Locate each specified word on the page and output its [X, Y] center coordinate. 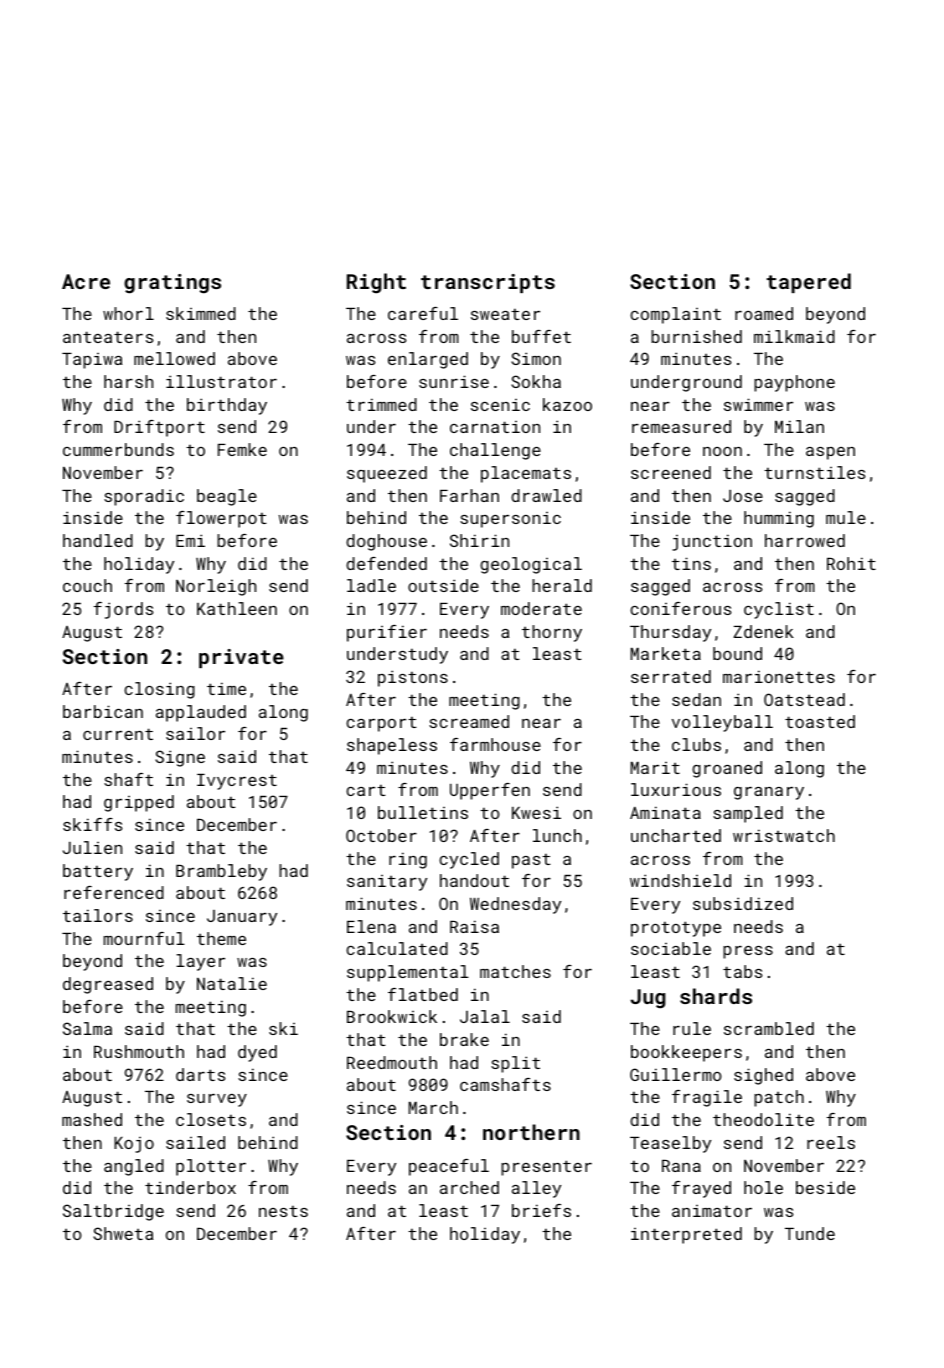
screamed [469, 721]
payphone [794, 383]
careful [423, 313]
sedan [696, 699]
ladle [371, 585]
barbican [103, 711]
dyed [257, 1053]
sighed [763, 1076]
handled [98, 540]
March [433, 1107]
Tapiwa [92, 361]
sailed [195, 1142]
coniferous [681, 608]
